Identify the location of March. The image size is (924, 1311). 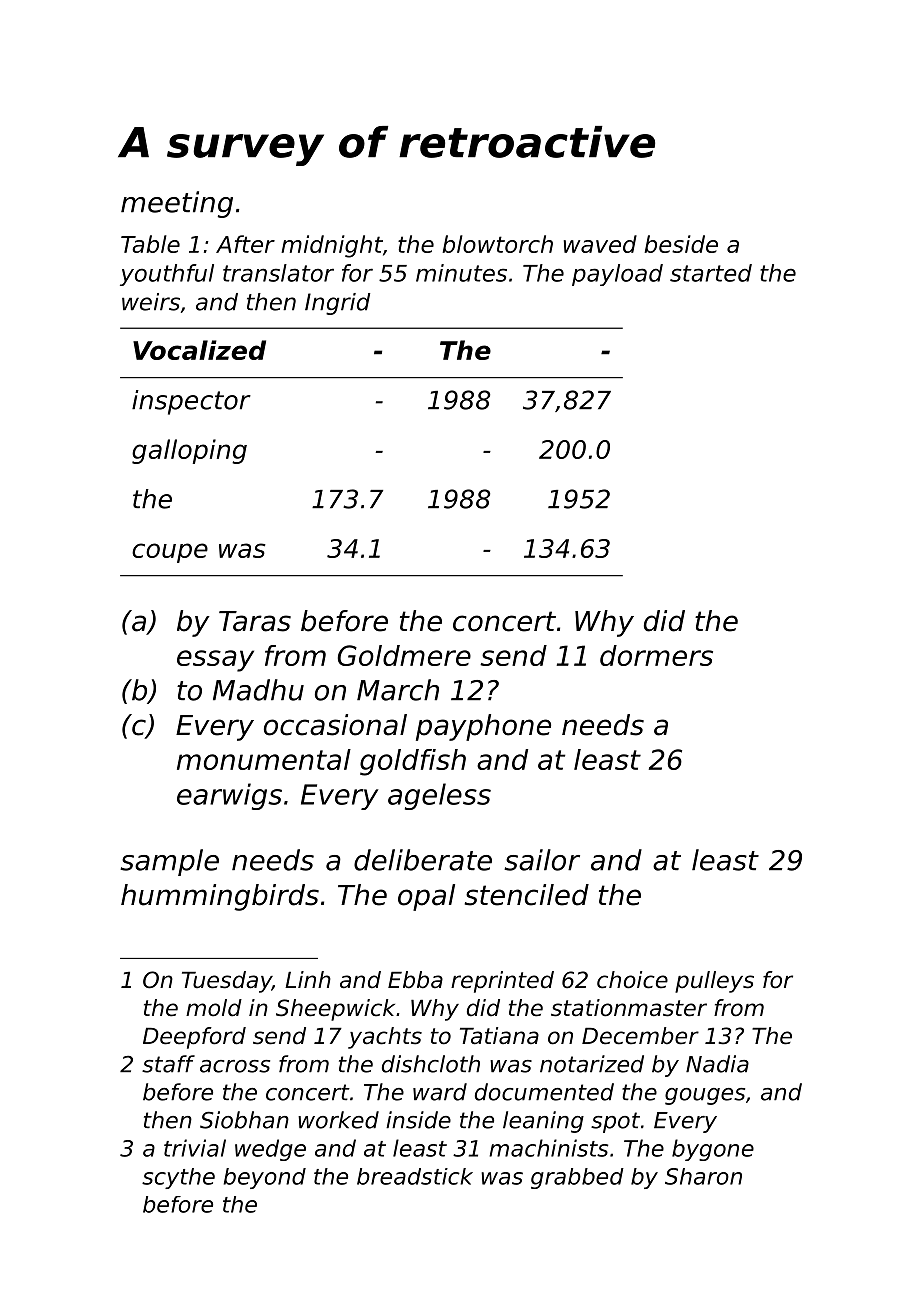
(398, 690).
